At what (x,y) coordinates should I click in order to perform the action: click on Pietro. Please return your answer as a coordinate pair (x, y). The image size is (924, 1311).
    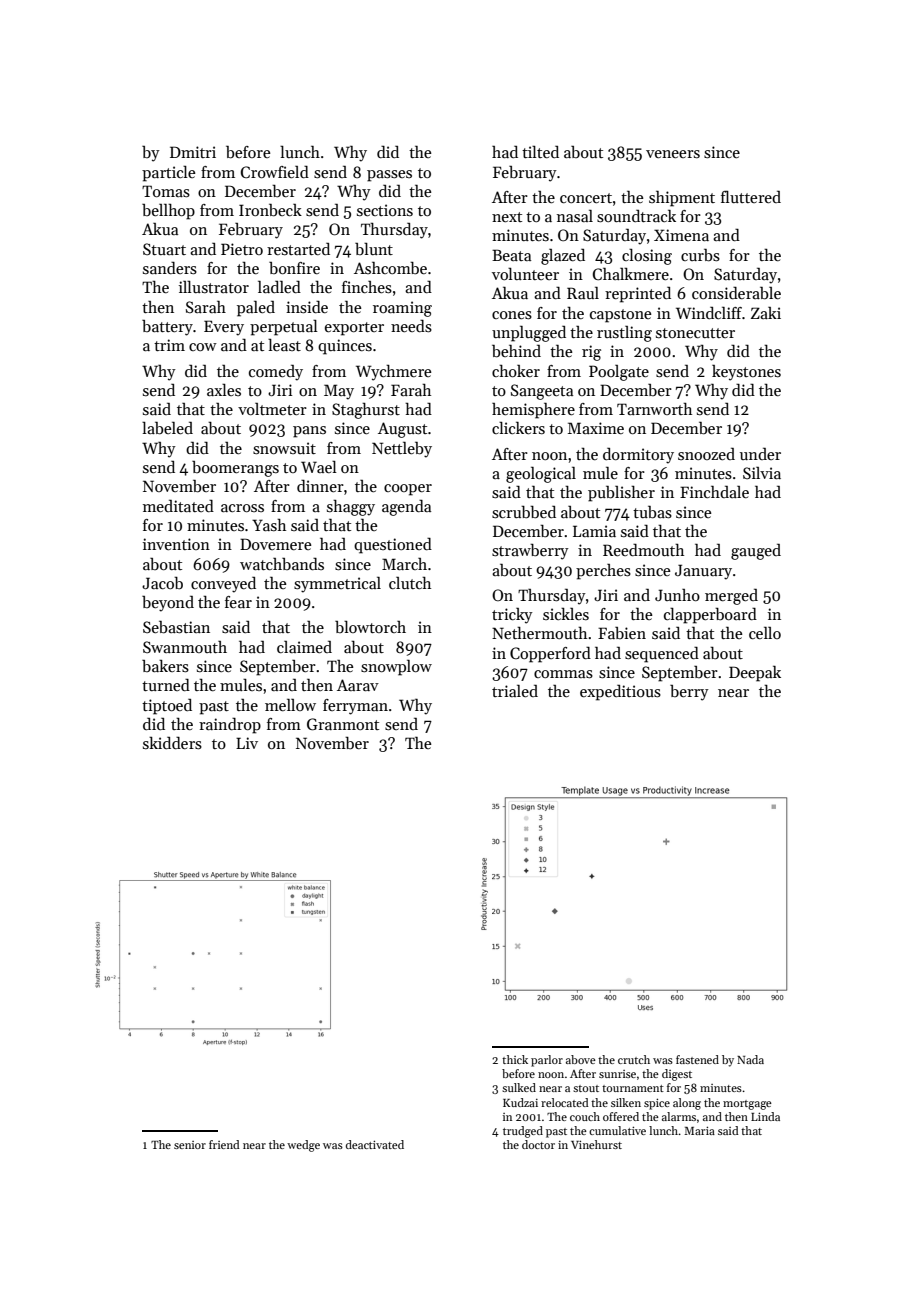
    Looking at the image, I should click on (242, 249).
